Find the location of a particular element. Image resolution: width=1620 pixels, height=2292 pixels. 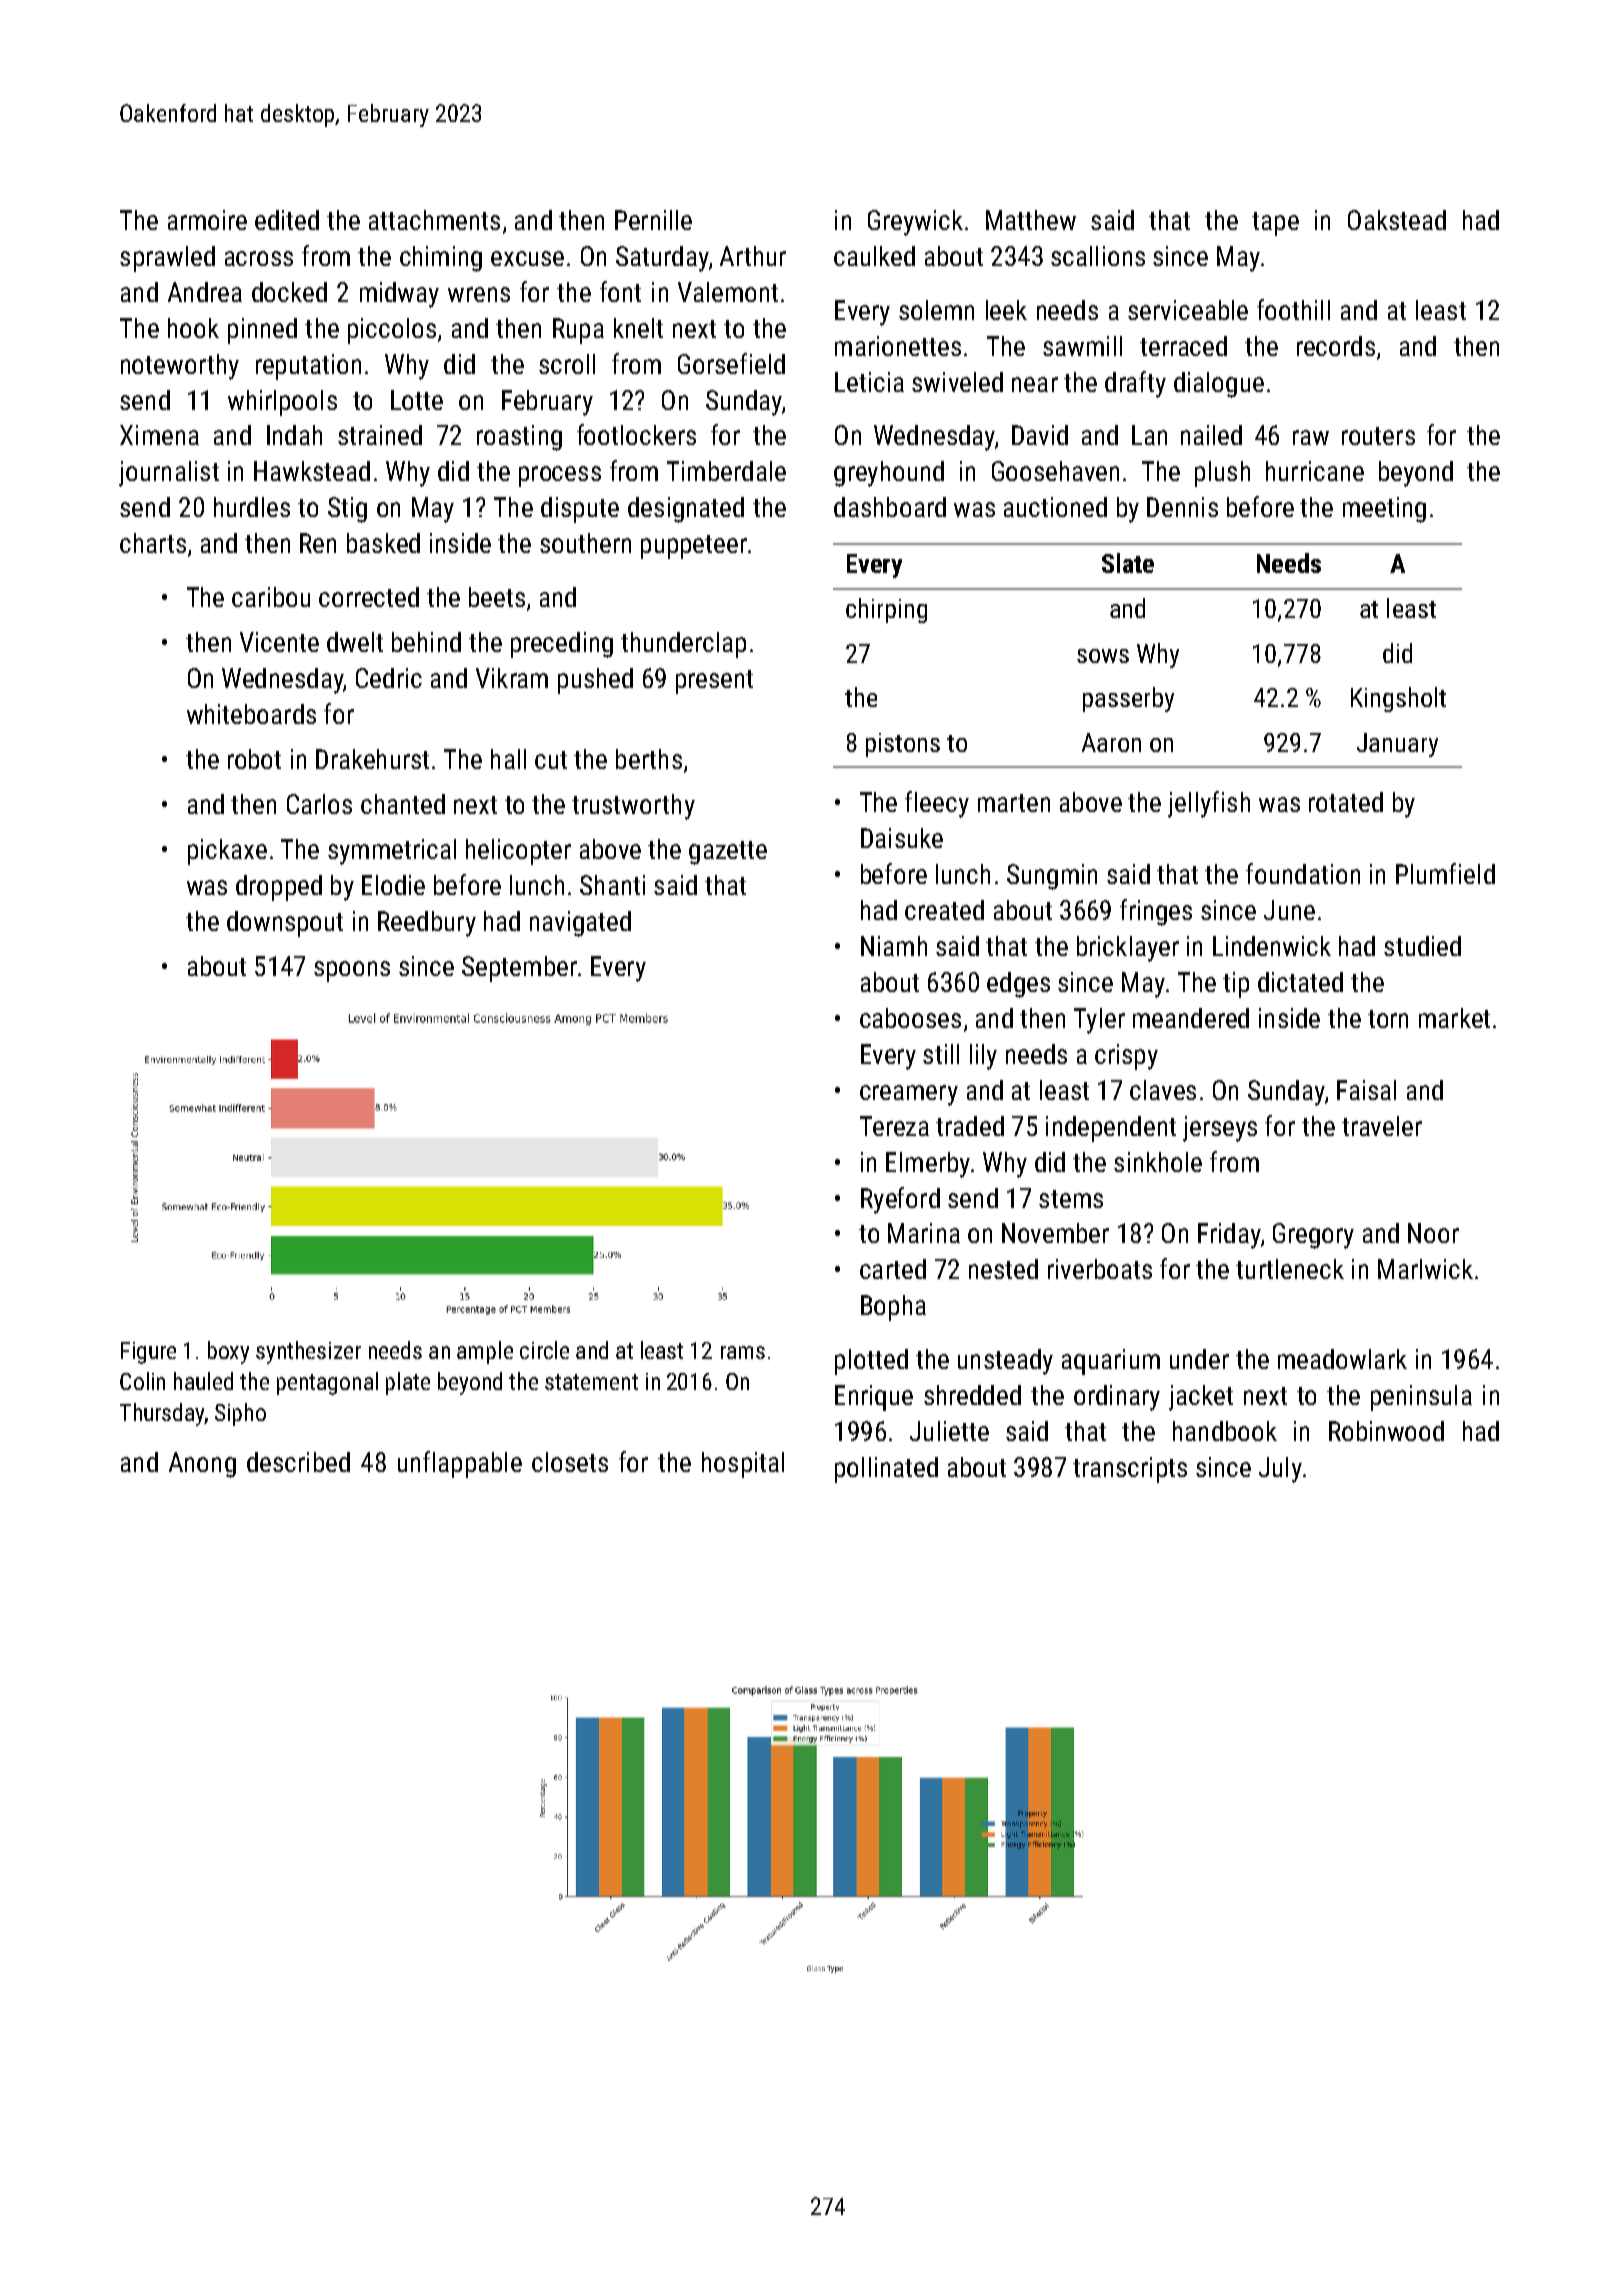

designated is located at coordinates (686, 510).
